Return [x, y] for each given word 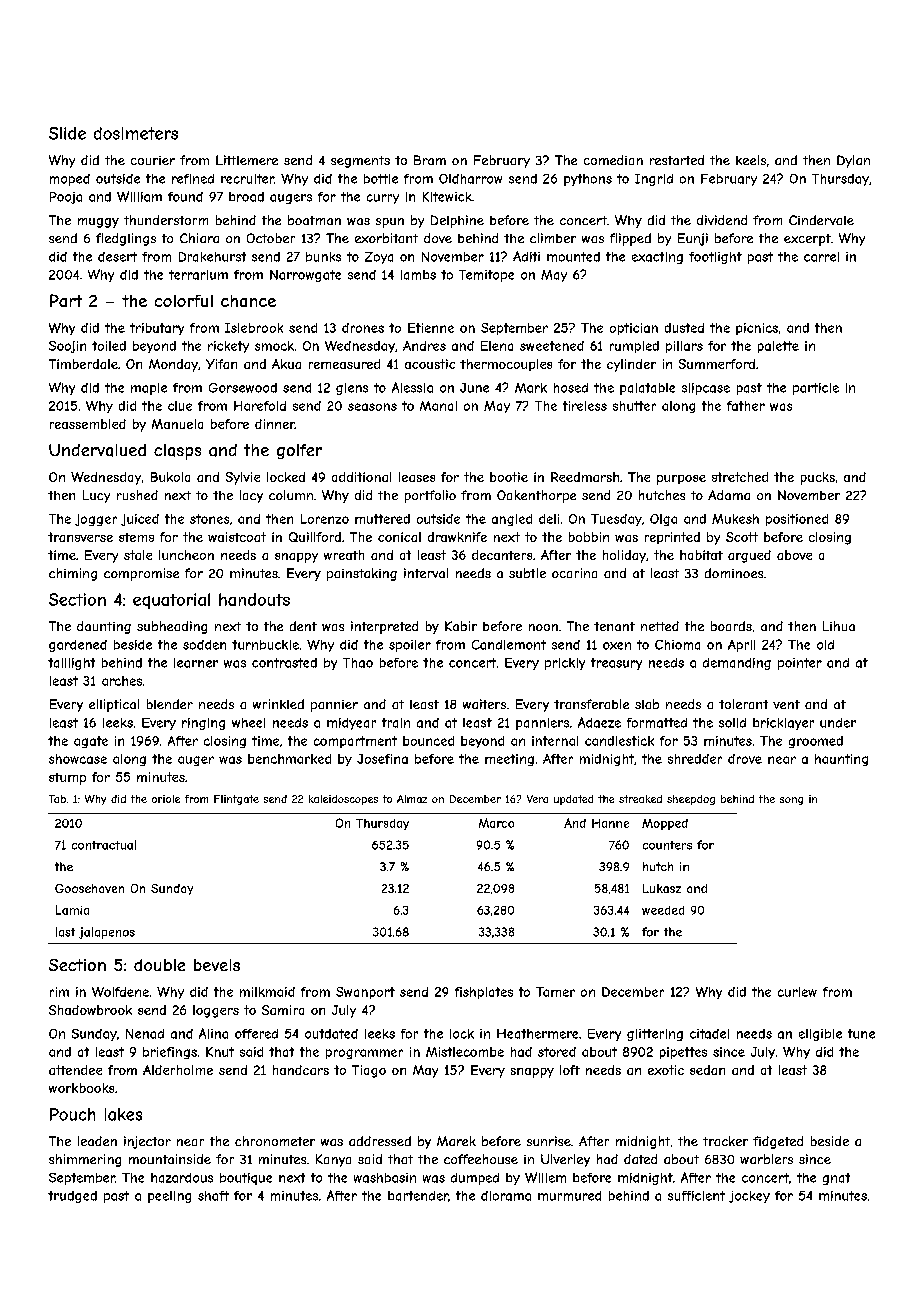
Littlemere [247, 160]
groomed [816, 742]
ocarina [574, 573]
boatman [314, 220]
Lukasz [662, 888]
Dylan [853, 161]
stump [67, 779]
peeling [169, 1197]
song [791, 801]
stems [136, 537]
